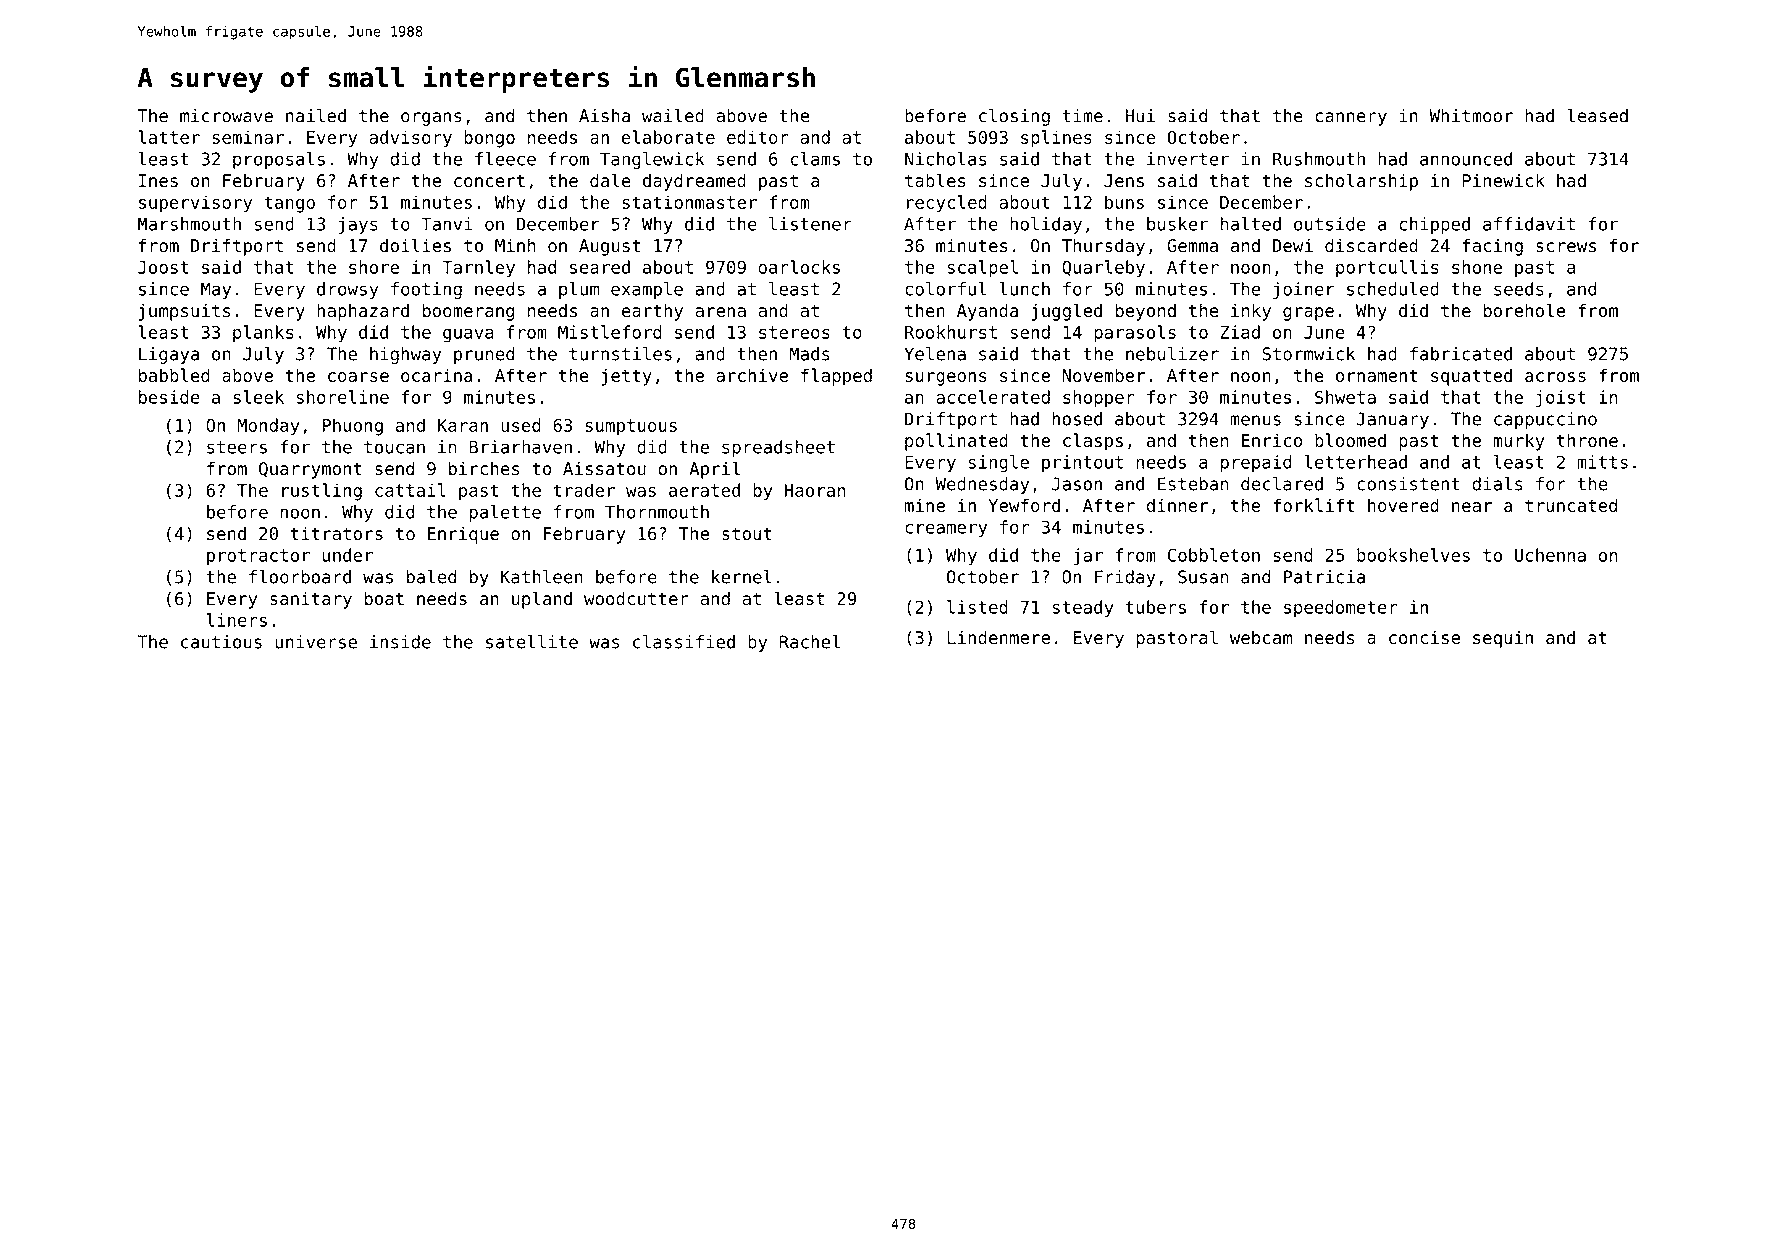 The height and width of the page is (1260, 1782). I want to click on advisory, so click(411, 139).
